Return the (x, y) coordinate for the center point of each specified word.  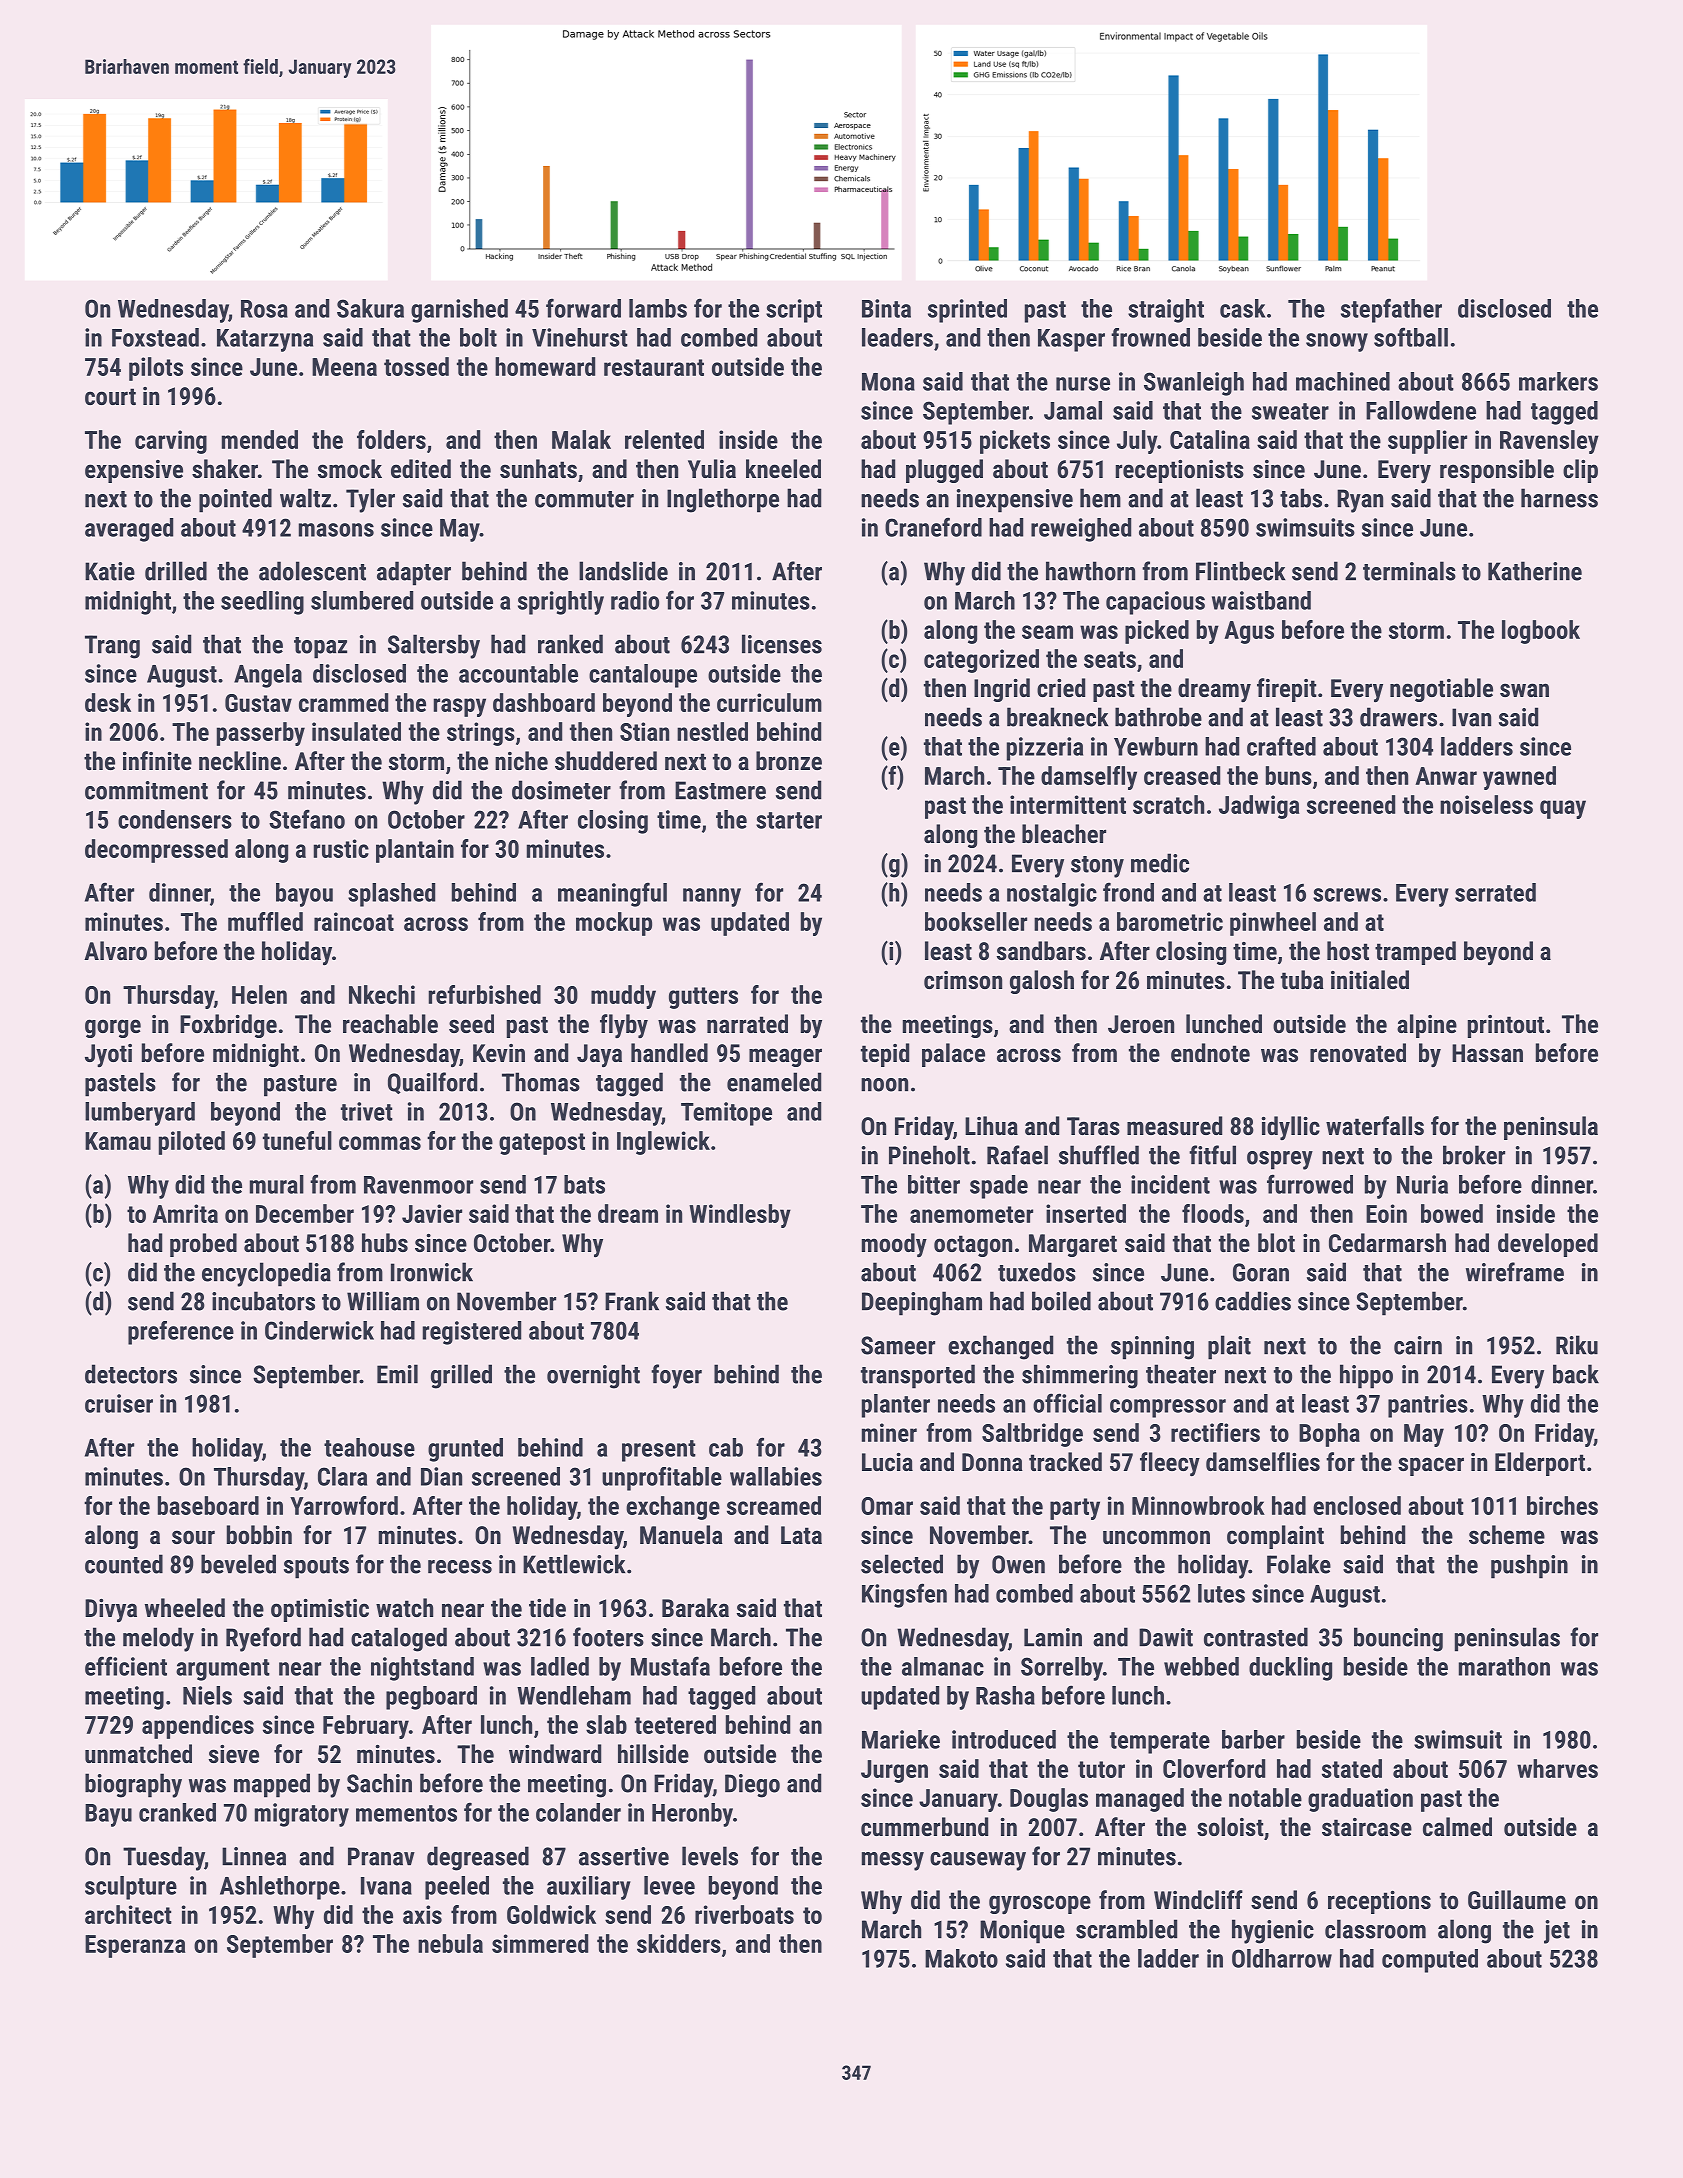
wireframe (1515, 1272)
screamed (774, 1505)
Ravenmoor (418, 1185)
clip (1580, 471)
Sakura (370, 308)
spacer (1431, 1466)
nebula (450, 1943)
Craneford (933, 527)
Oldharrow (1282, 1958)
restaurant (654, 367)
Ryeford (263, 1639)
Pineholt (929, 1155)
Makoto (961, 1958)
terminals (1409, 571)
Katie (110, 571)
